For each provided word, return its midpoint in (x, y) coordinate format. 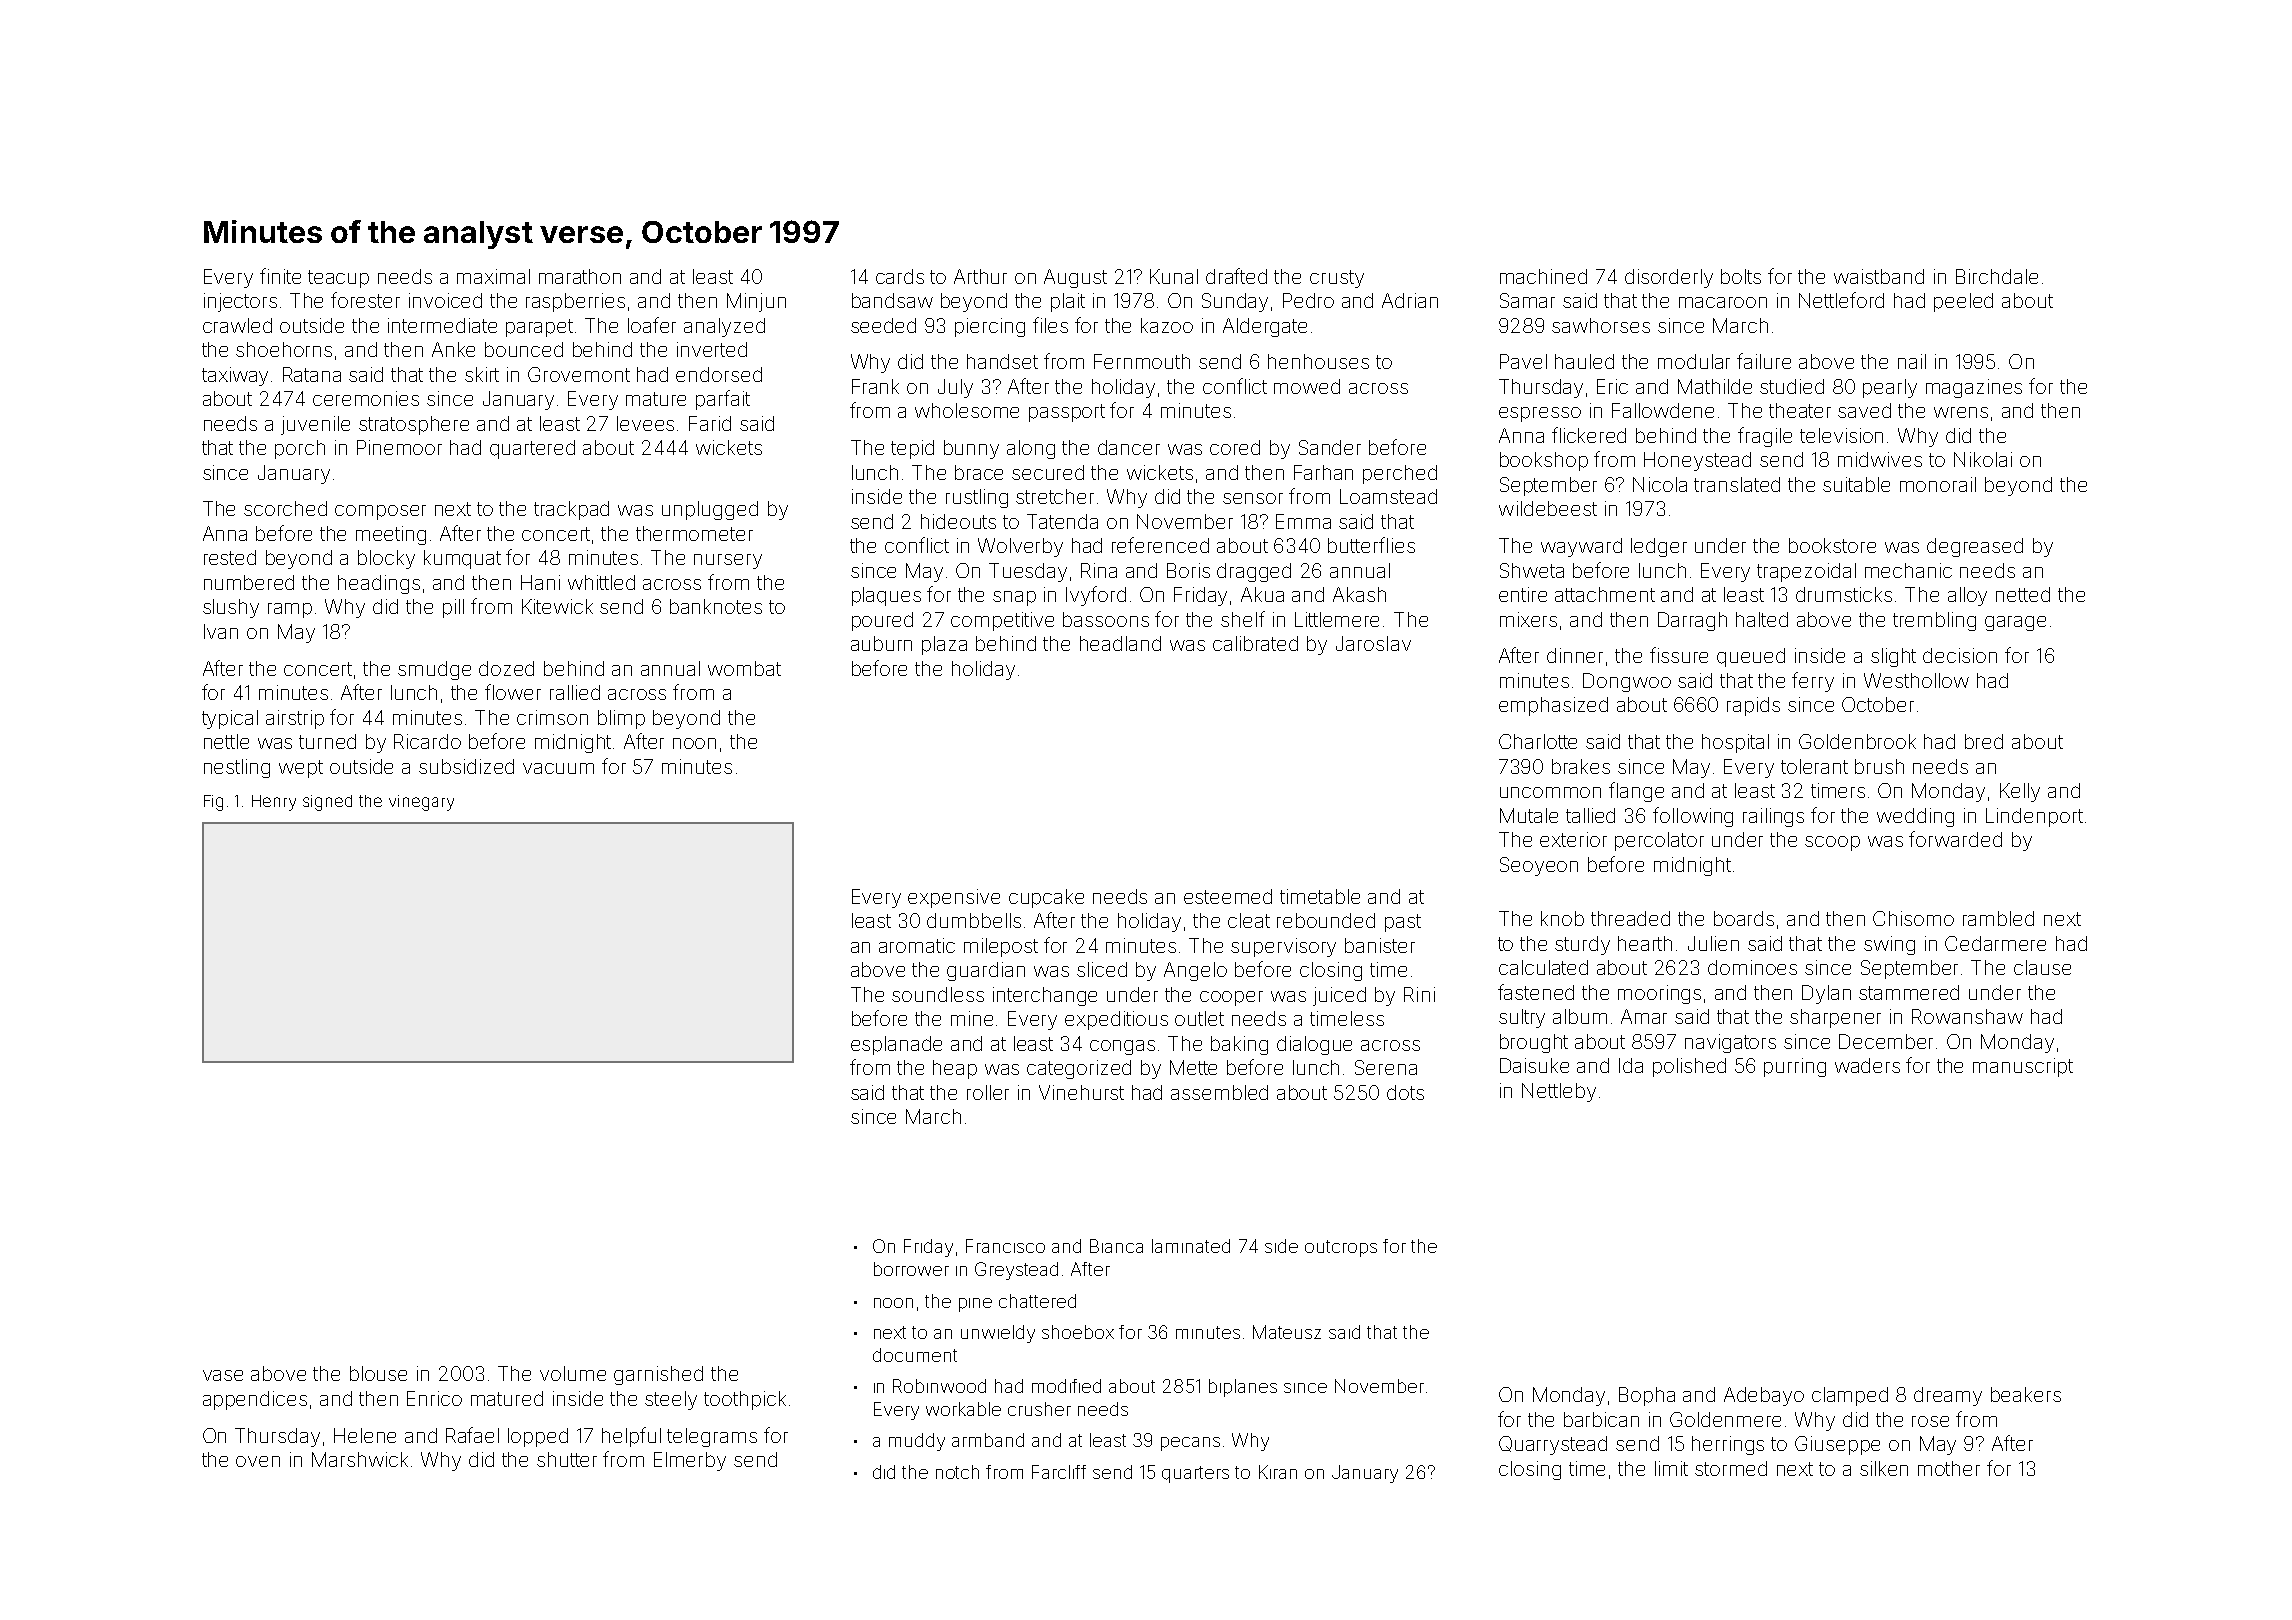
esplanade (896, 1045)
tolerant (1814, 766)
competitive (1002, 621)
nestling (237, 768)
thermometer (694, 533)
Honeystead (1697, 461)
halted (1762, 619)
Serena (1386, 1067)
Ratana (312, 374)
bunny (971, 449)
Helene (365, 1435)
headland (1120, 643)
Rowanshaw (1967, 1016)
